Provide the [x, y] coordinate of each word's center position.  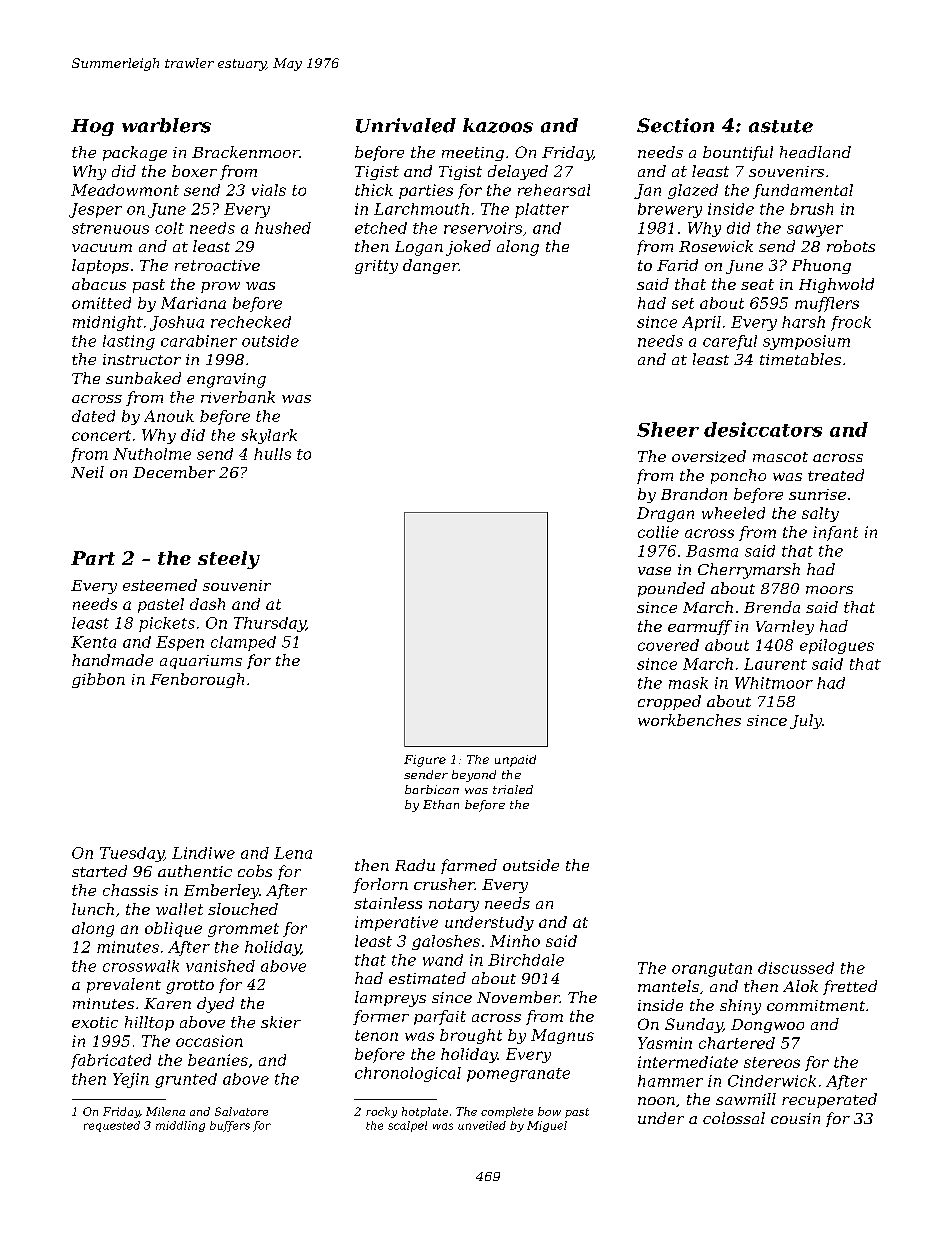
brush [811, 209]
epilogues [837, 646]
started [99, 871]
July [806, 721]
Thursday [270, 624]
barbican [432, 789]
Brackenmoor [245, 152]
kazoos [498, 125]
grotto [190, 987]
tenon [376, 1035]
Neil [87, 472]
